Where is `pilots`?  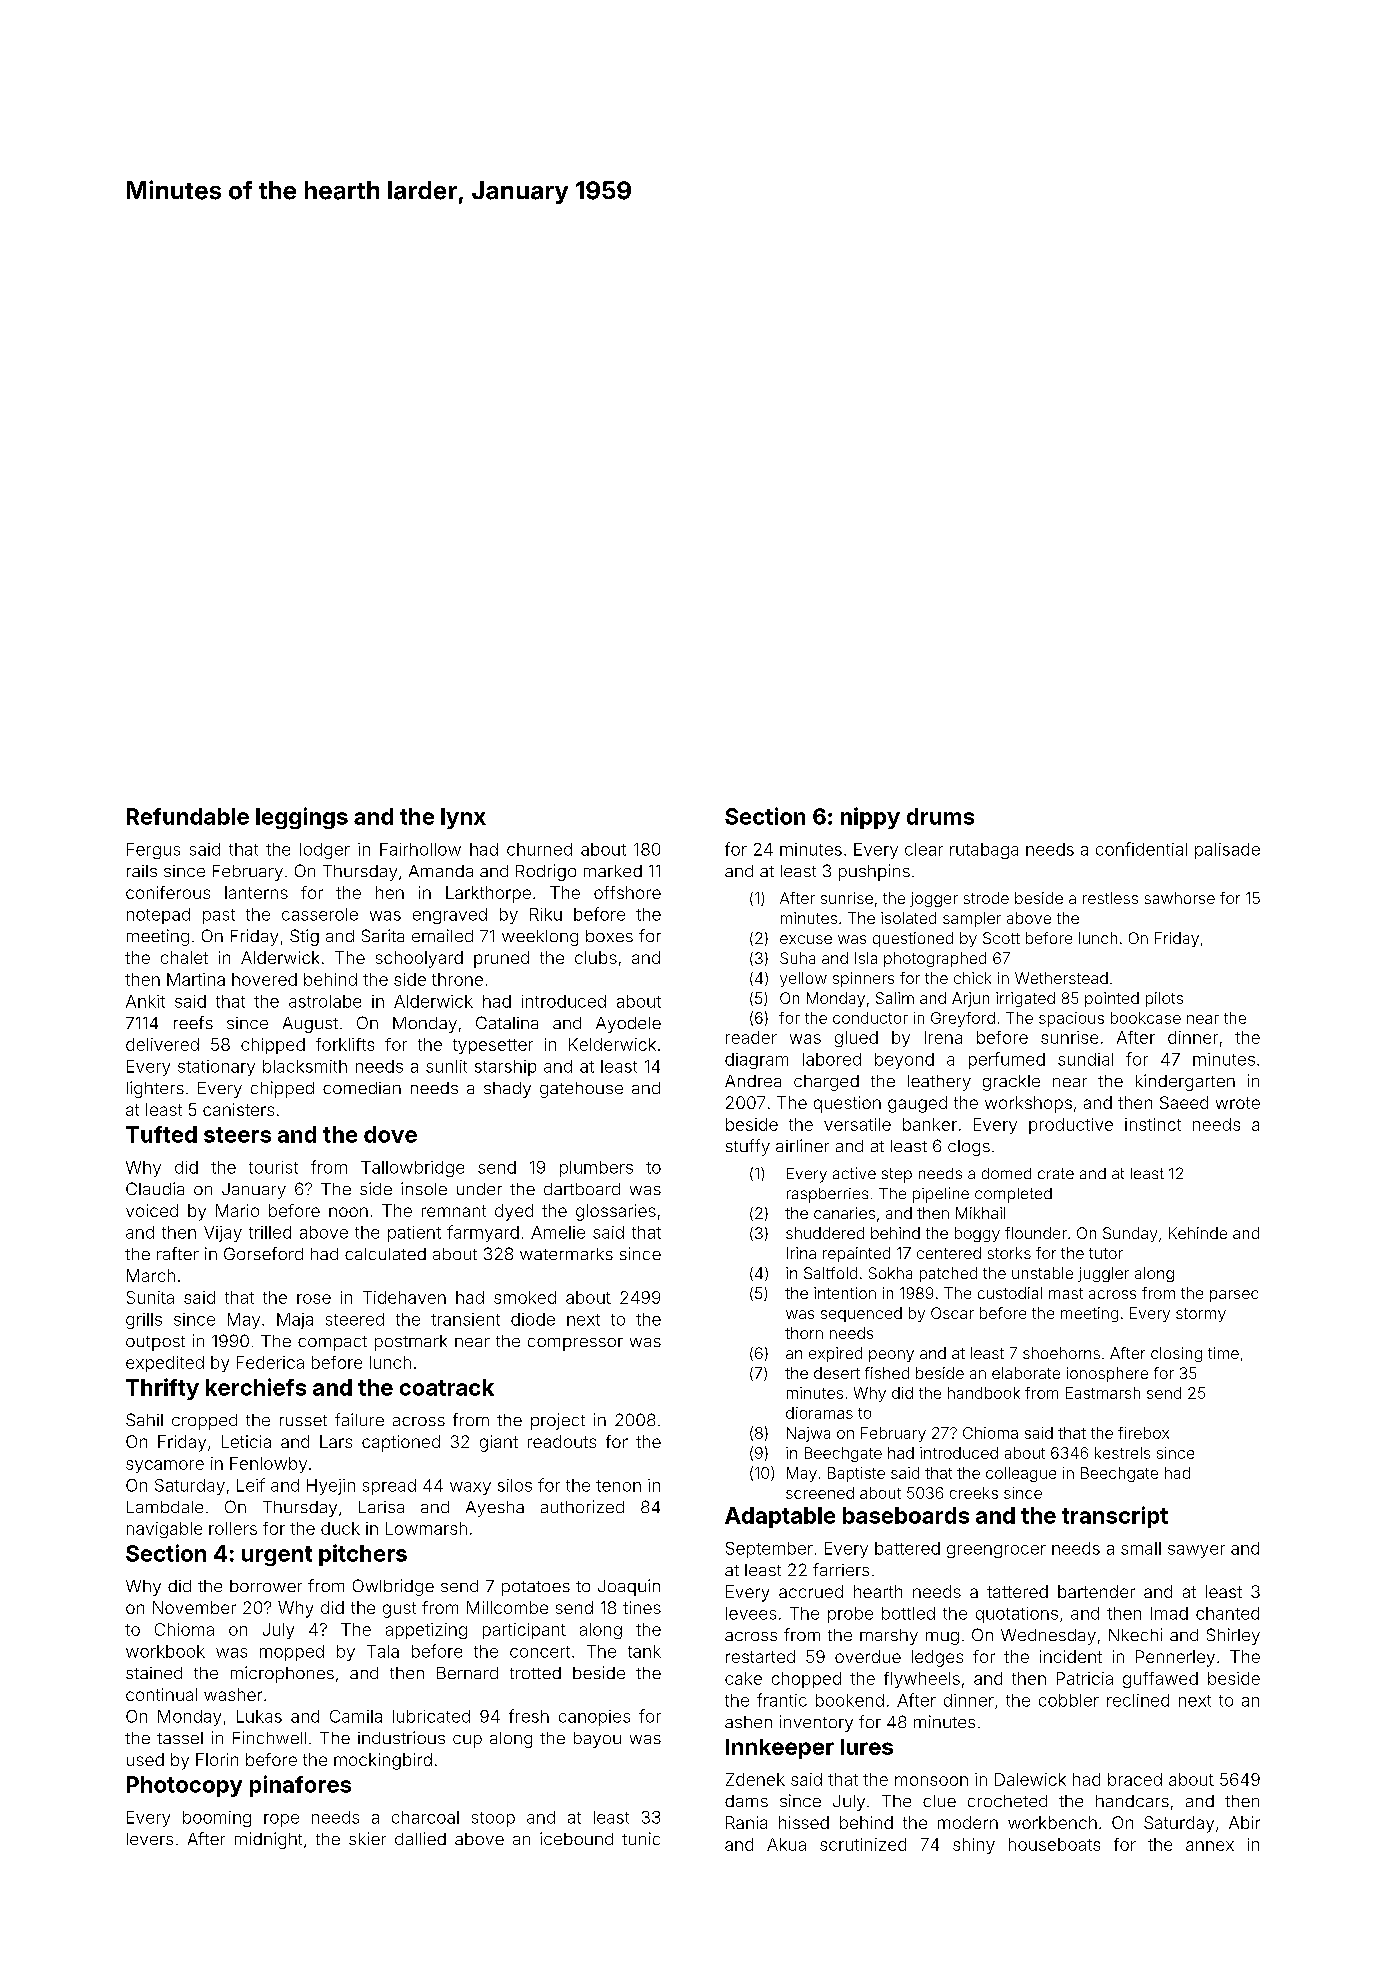 pilots is located at coordinates (1164, 999).
